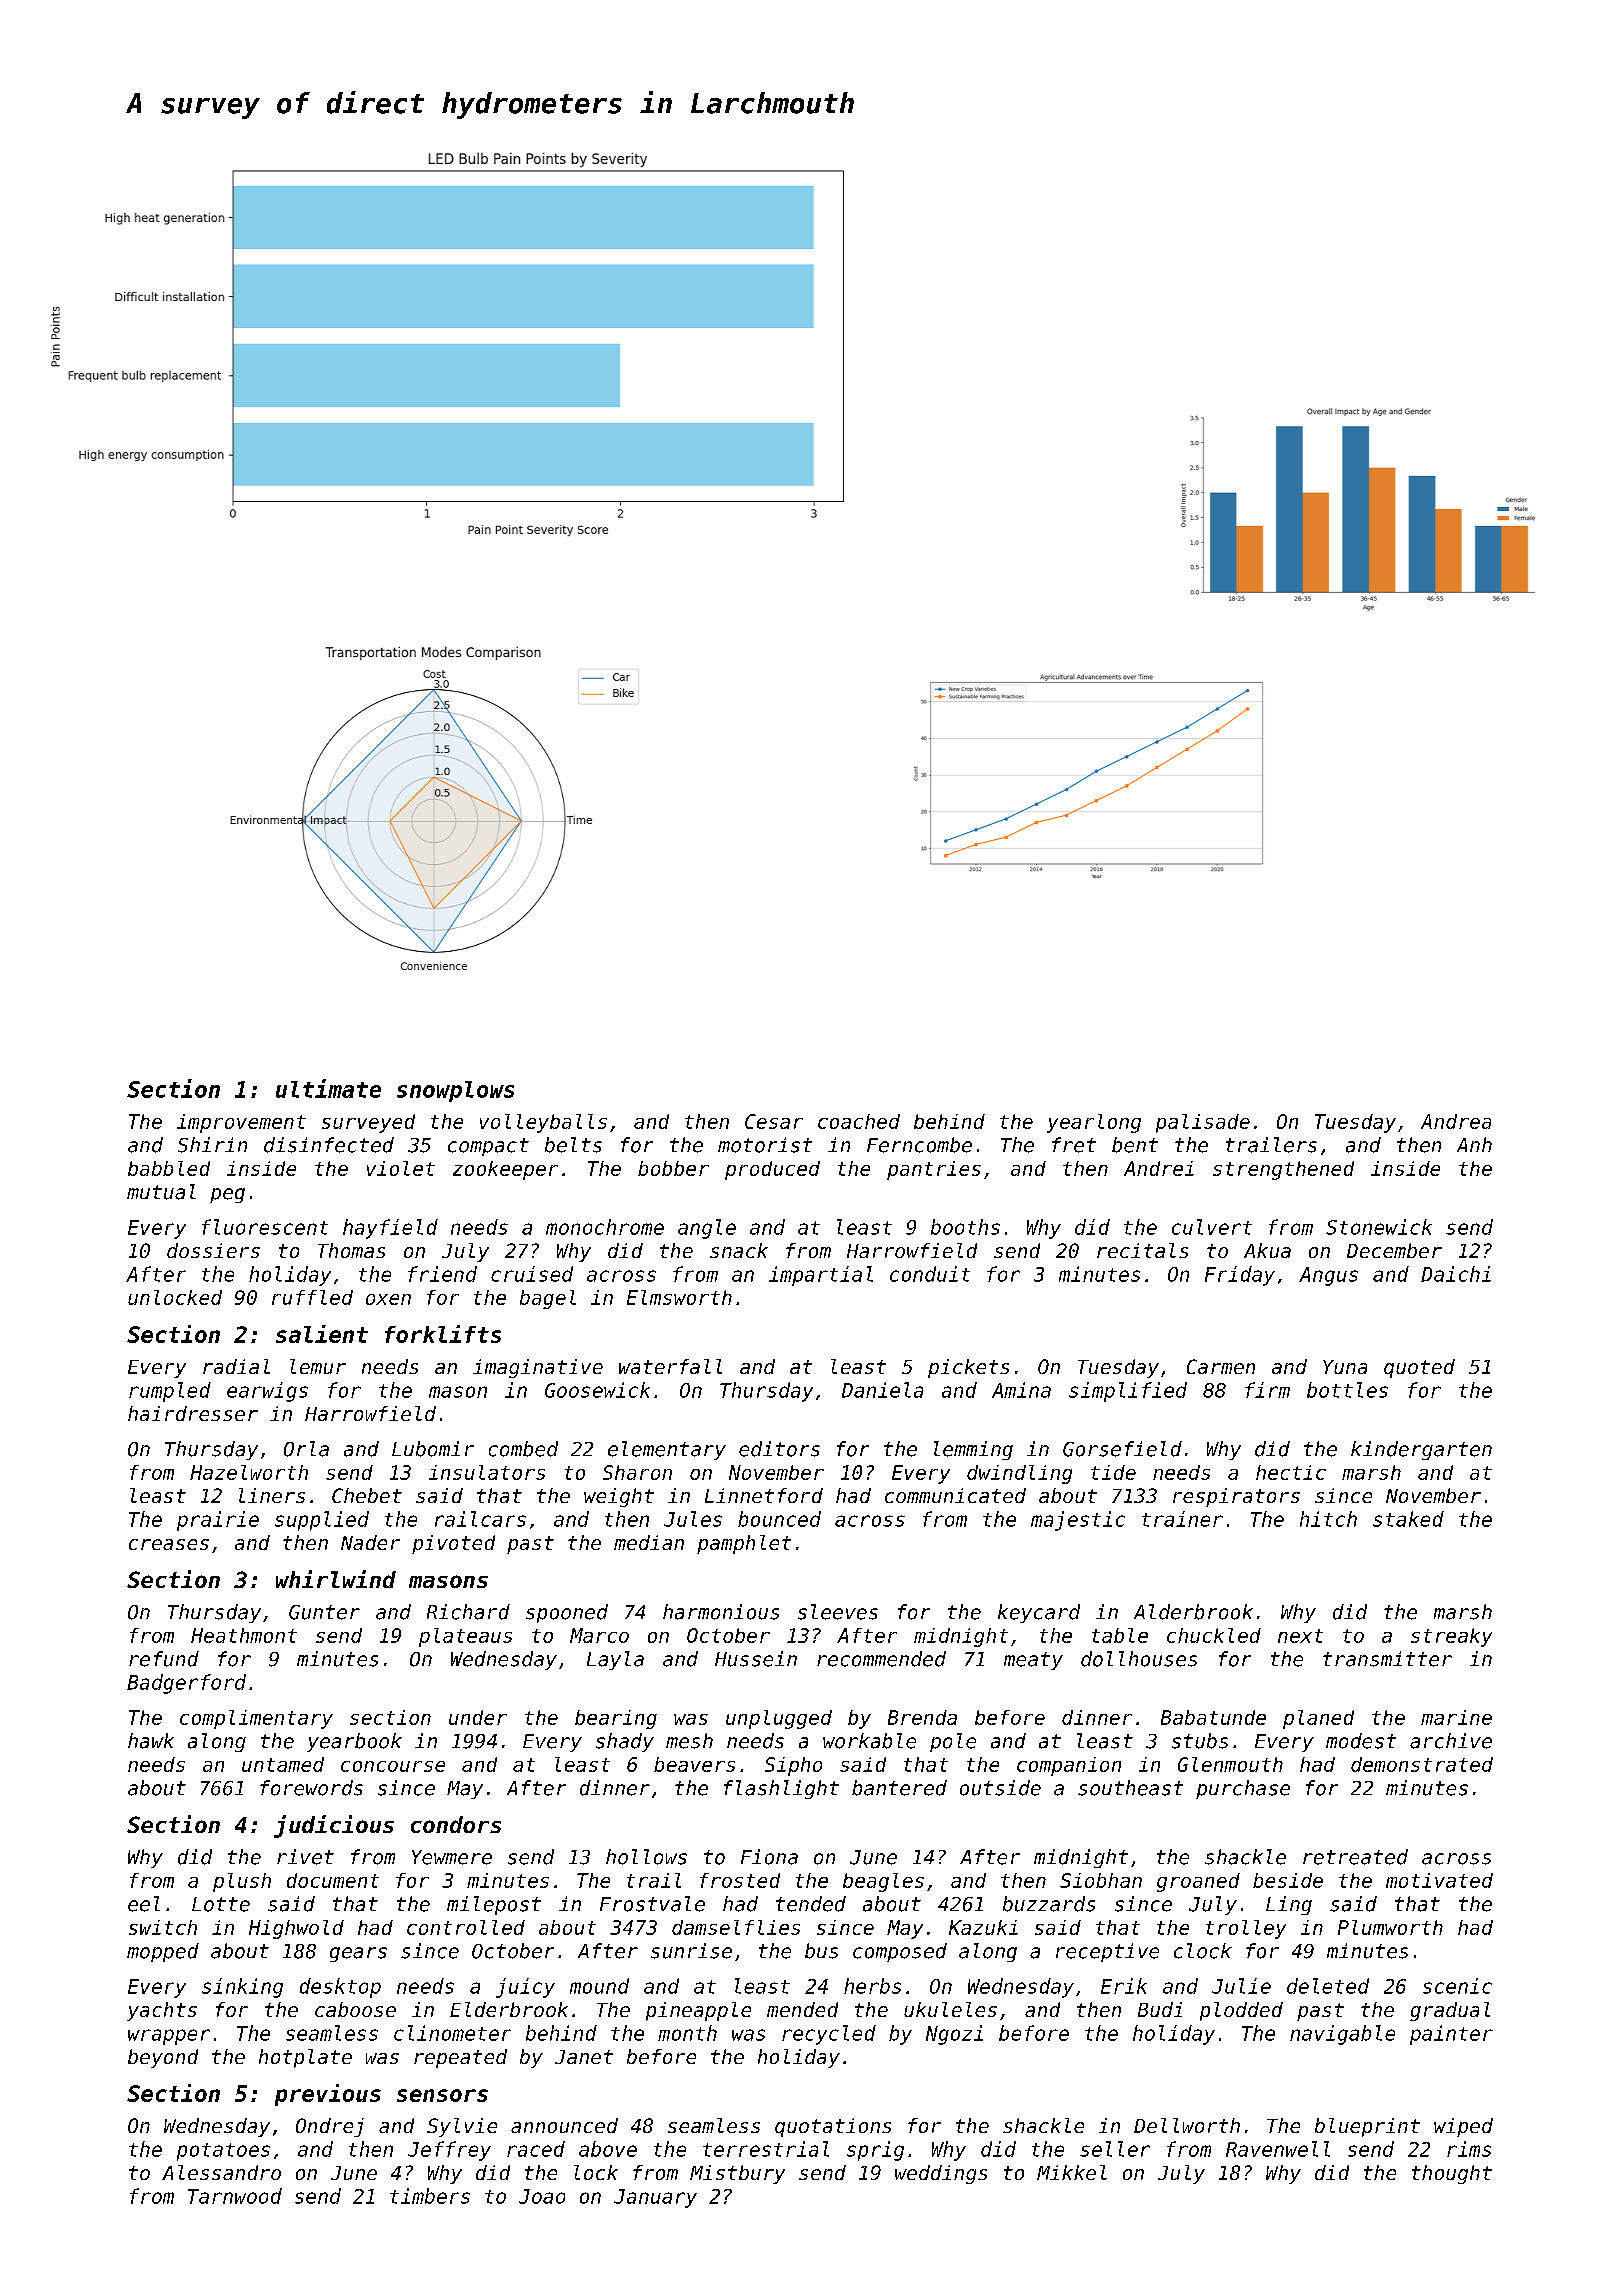 This screenshot has width=1620, height=2292. What do you see at coordinates (1474, 1144) in the screenshot?
I see `Anh` at bounding box center [1474, 1144].
